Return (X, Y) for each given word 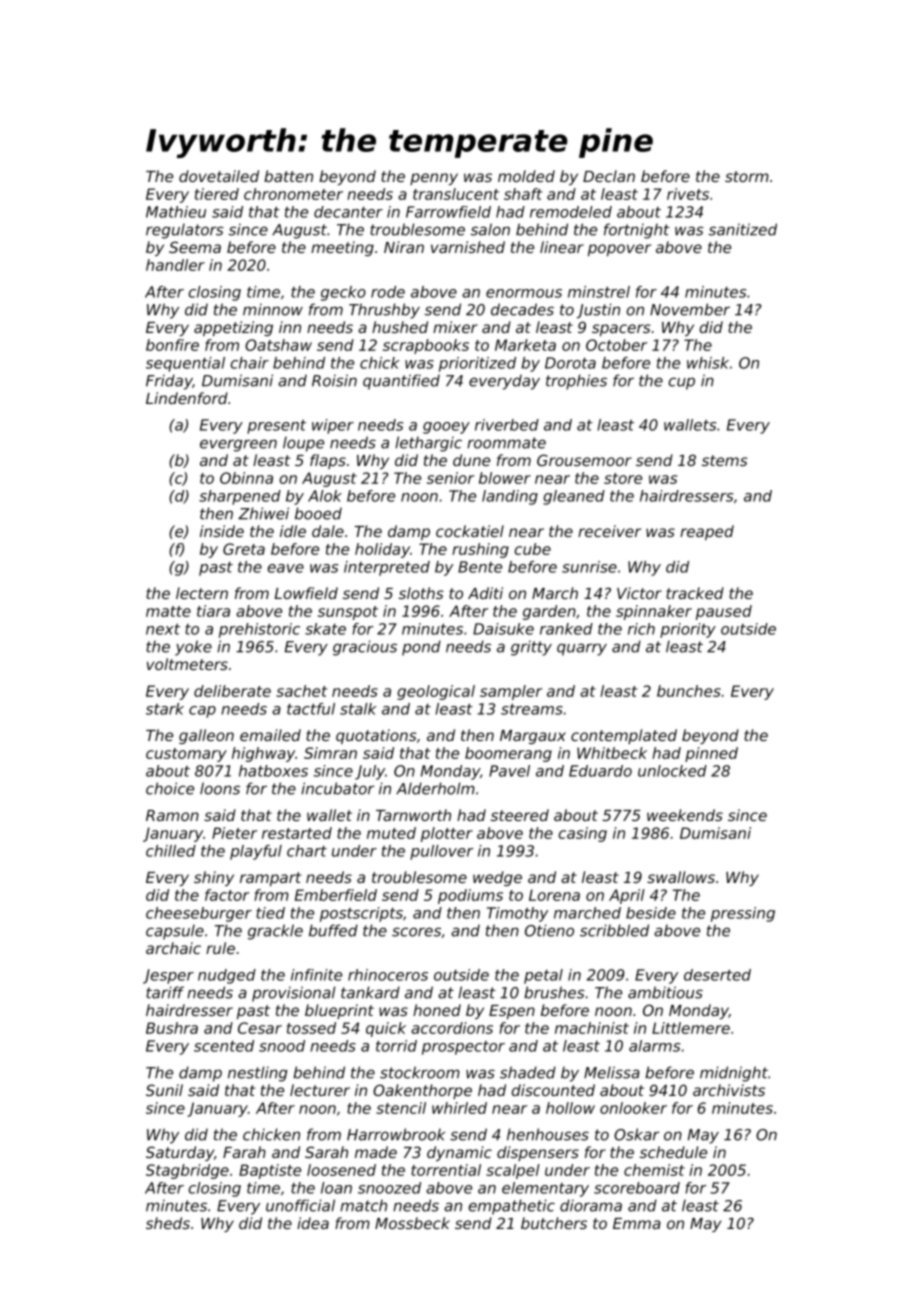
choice (170, 788)
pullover (441, 852)
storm (747, 176)
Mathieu (176, 212)
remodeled (571, 212)
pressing (743, 914)
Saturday (180, 1153)
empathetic (512, 1207)
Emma (637, 1223)
